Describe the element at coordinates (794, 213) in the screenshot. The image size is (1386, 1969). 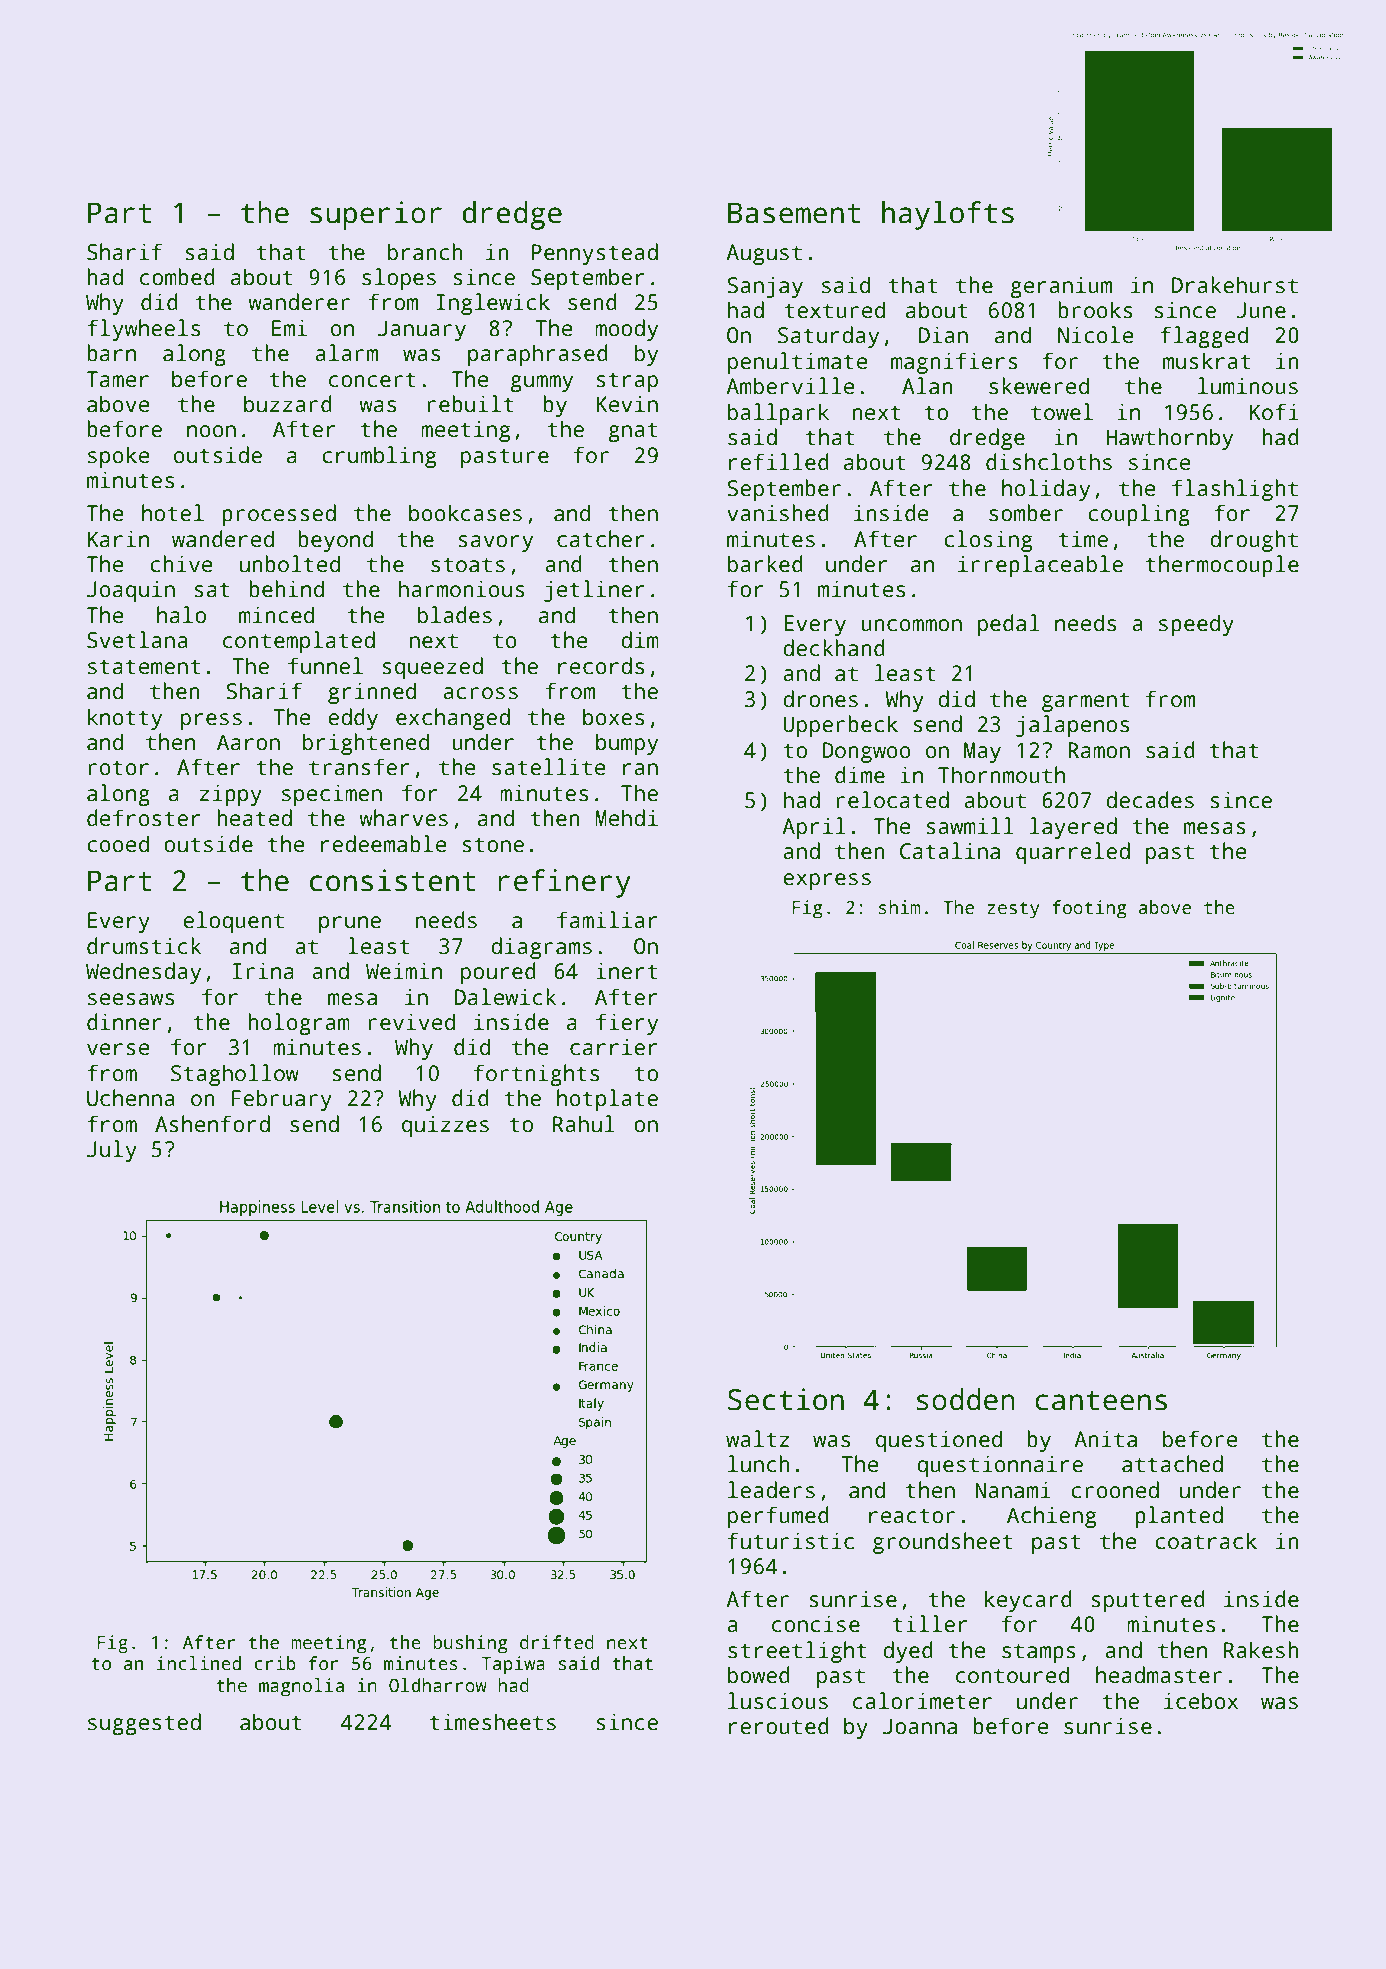
I see `Basement` at that location.
